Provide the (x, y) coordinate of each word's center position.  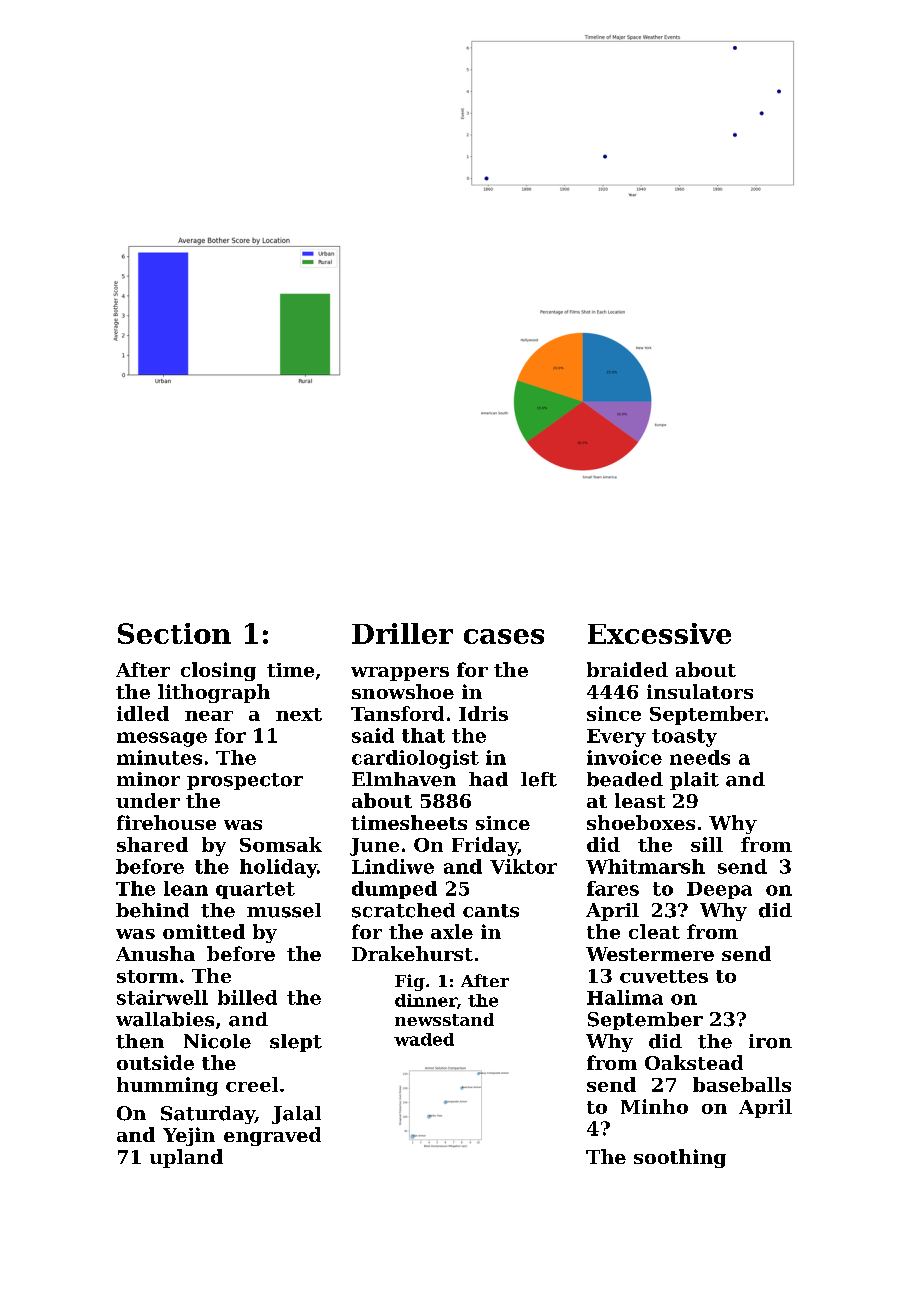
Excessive (659, 633)
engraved (272, 1136)
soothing (680, 1158)
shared (152, 844)
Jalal (296, 1115)
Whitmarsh (645, 866)
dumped (394, 890)
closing (218, 671)
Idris (483, 713)
